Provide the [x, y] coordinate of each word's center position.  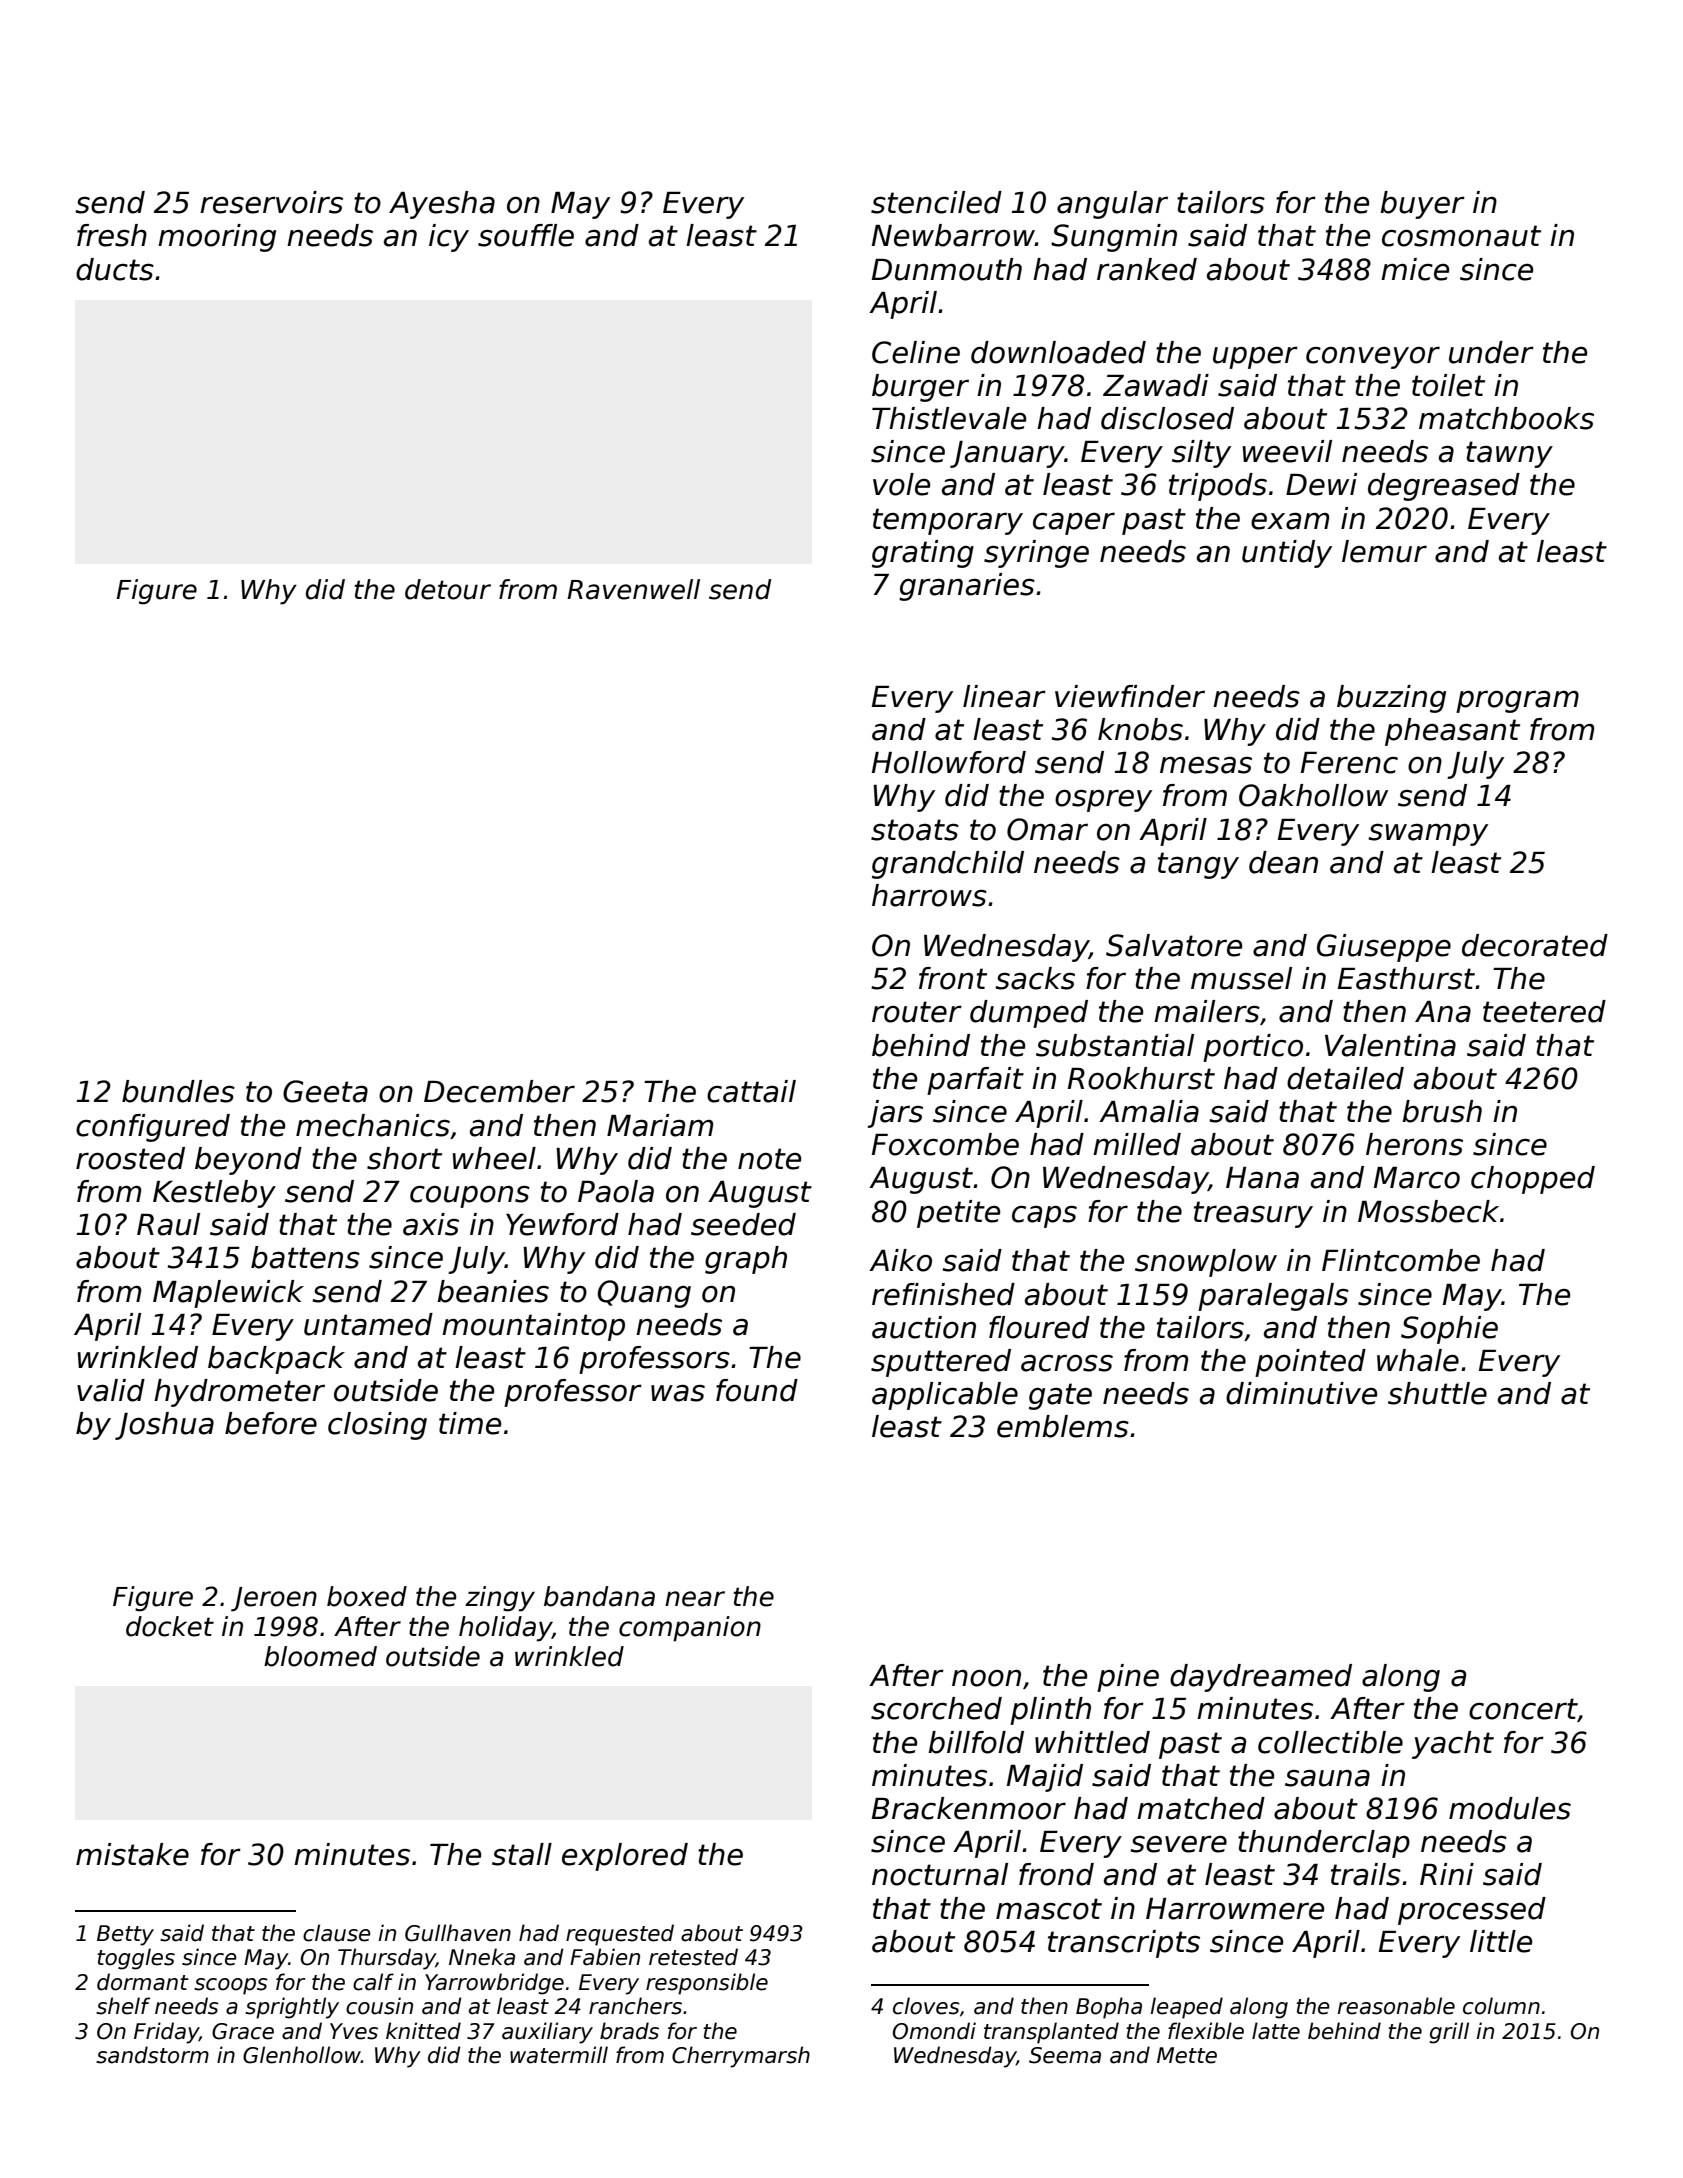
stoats [915, 830]
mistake [132, 1854]
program [1517, 701]
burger [920, 388]
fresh [112, 235]
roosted [130, 1158]
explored [625, 1857]
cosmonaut [1461, 236]
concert [1523, 1710]
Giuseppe [1384, 948]
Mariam [660, 1125]
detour [448, 589]
